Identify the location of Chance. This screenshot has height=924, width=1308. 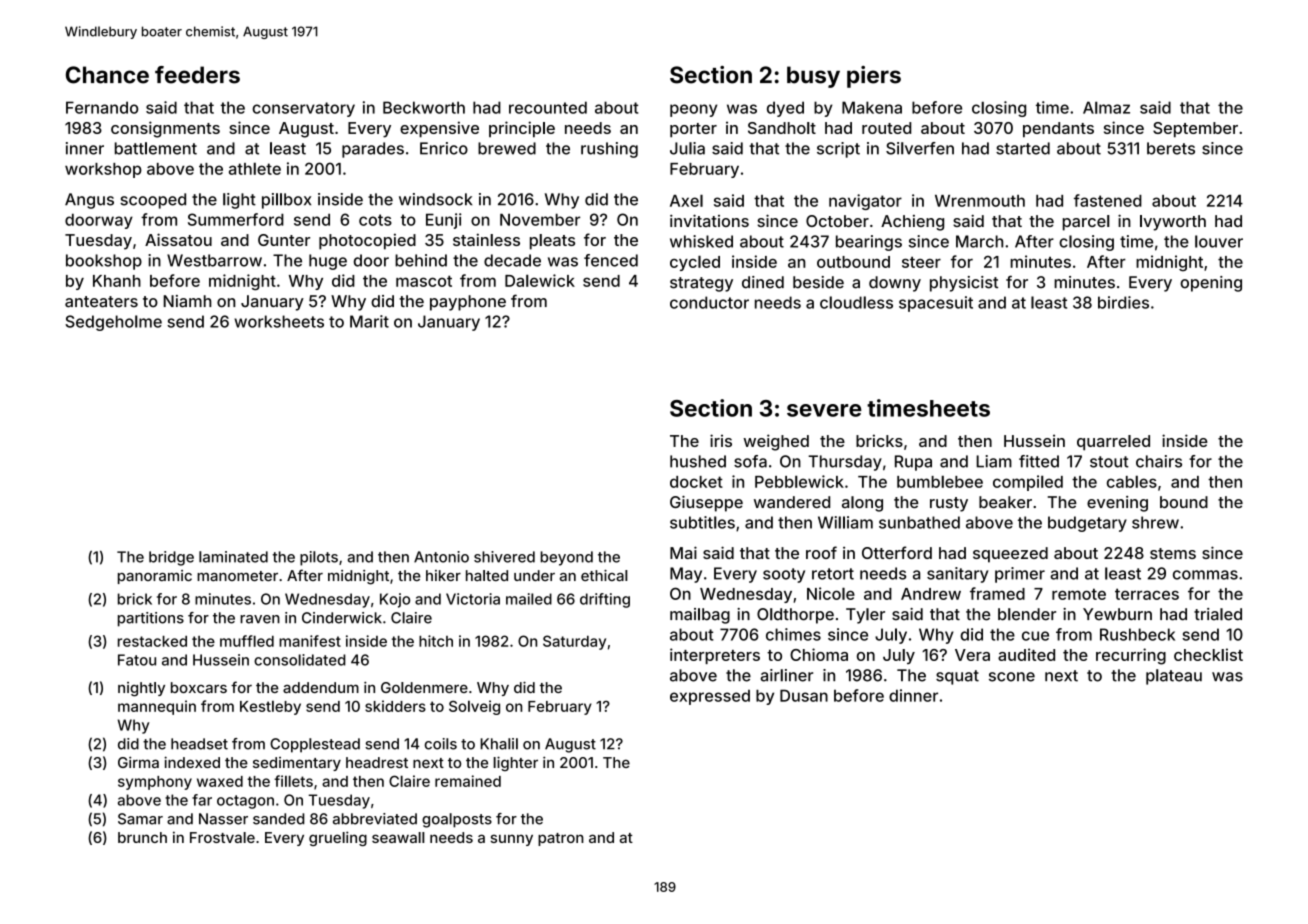
(107, 75).
